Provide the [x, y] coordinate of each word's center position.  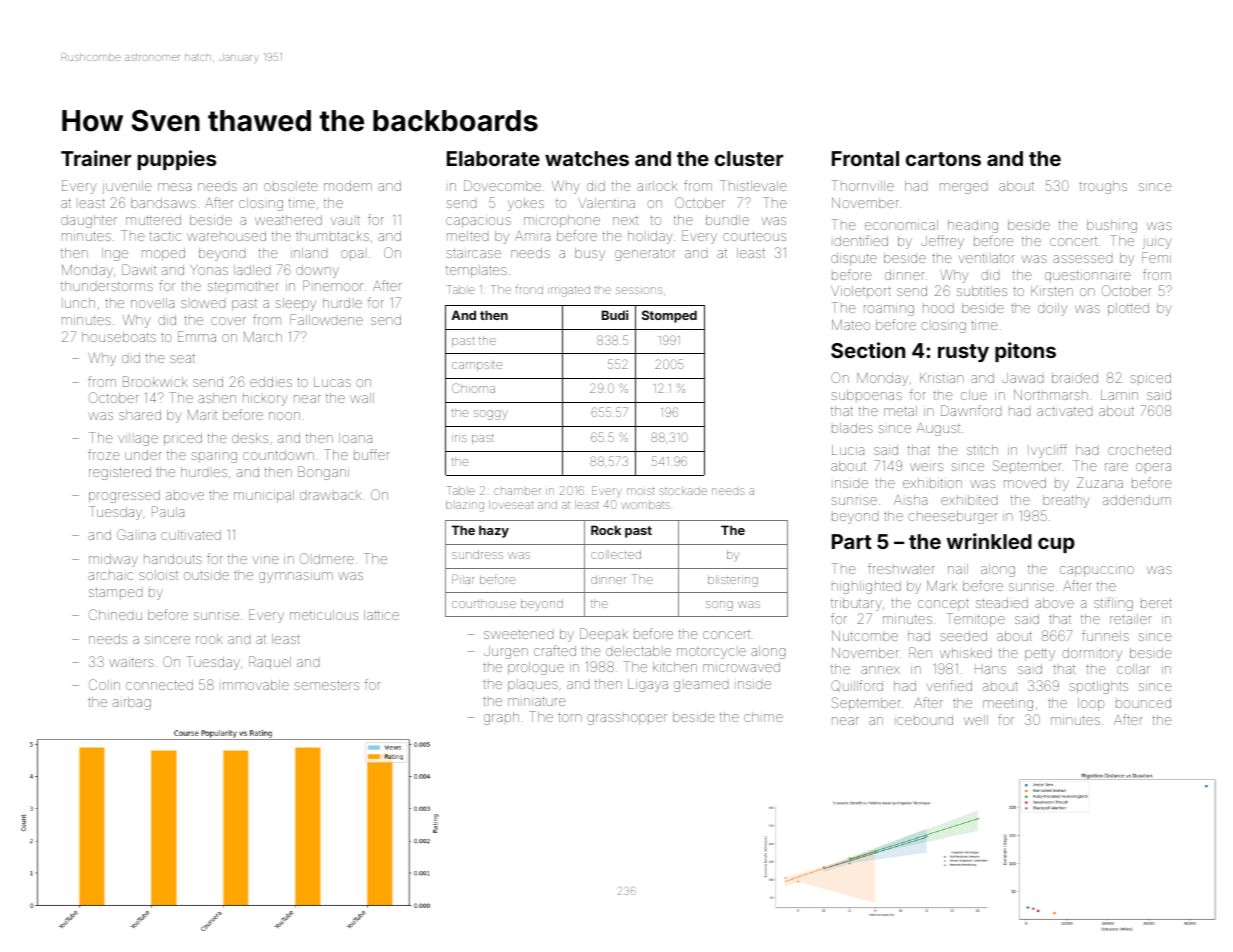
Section [868, 350]
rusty [963, 353]
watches [587, 158]
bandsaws [163, 203]
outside [206, 575]
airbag [132, 703]
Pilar [463, 579]
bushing [1112, 226]
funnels [1105, 635]
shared [140, 415]
